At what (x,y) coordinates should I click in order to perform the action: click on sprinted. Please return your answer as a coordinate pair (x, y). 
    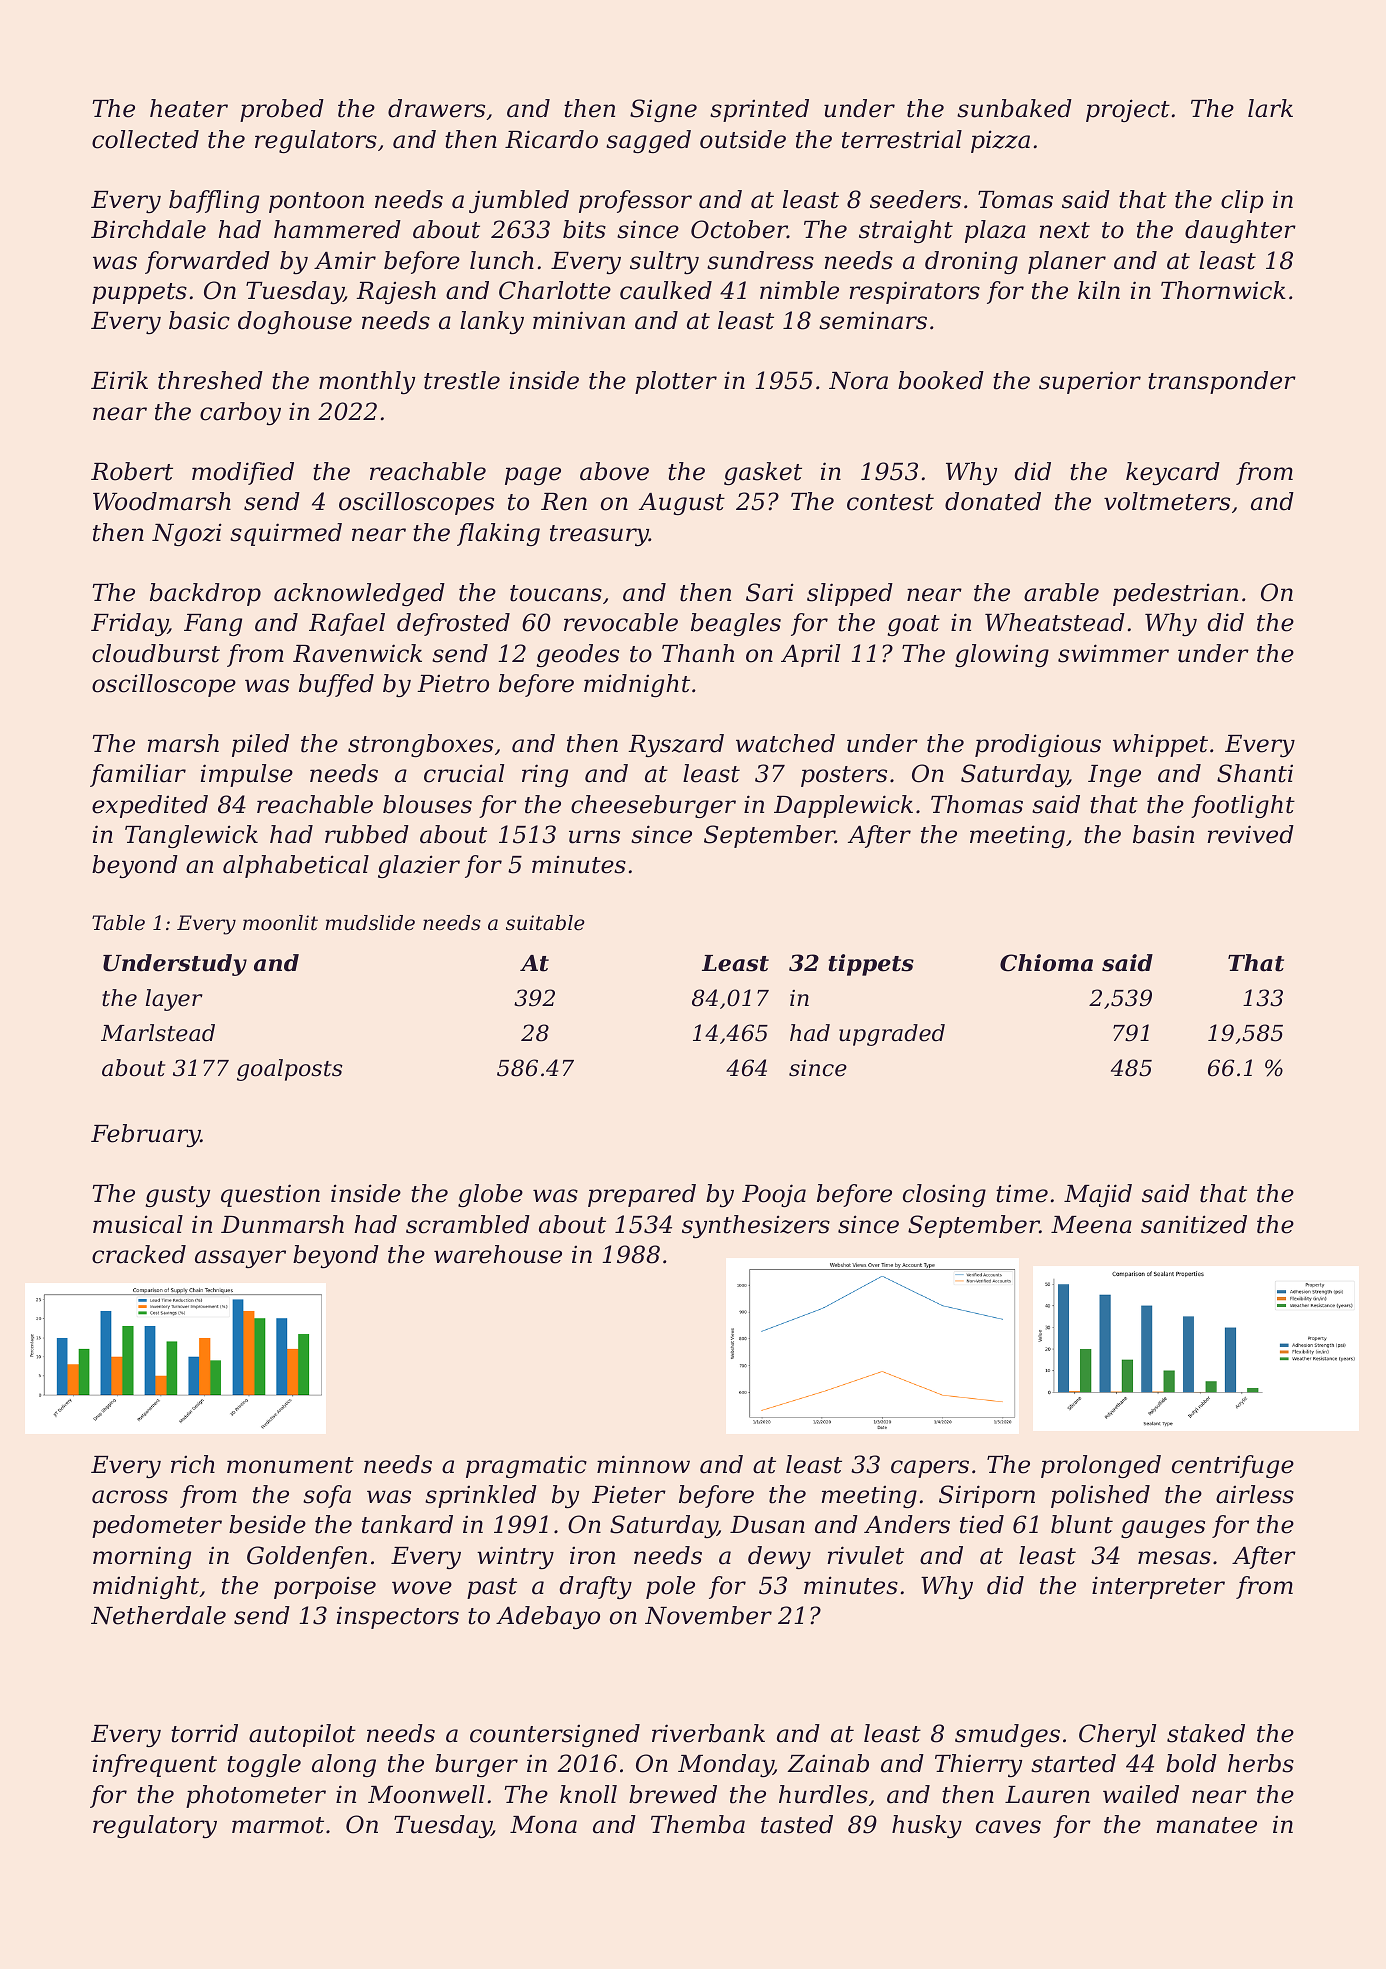
    Looking at the image, I should click on (759, 110).
